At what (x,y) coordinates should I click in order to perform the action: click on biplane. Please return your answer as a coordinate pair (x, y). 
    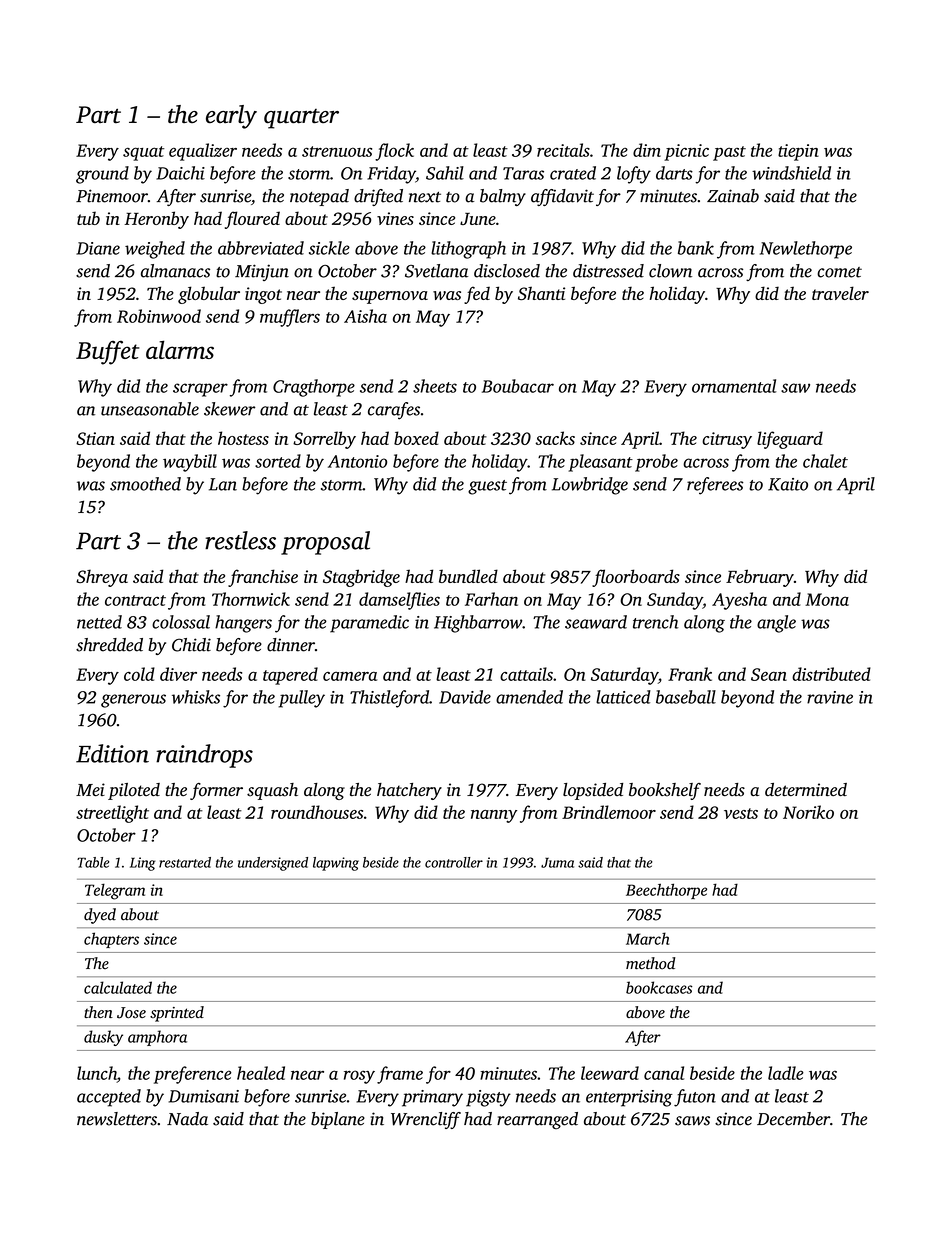
    Looking at the image, I should click on (338, 1120).
